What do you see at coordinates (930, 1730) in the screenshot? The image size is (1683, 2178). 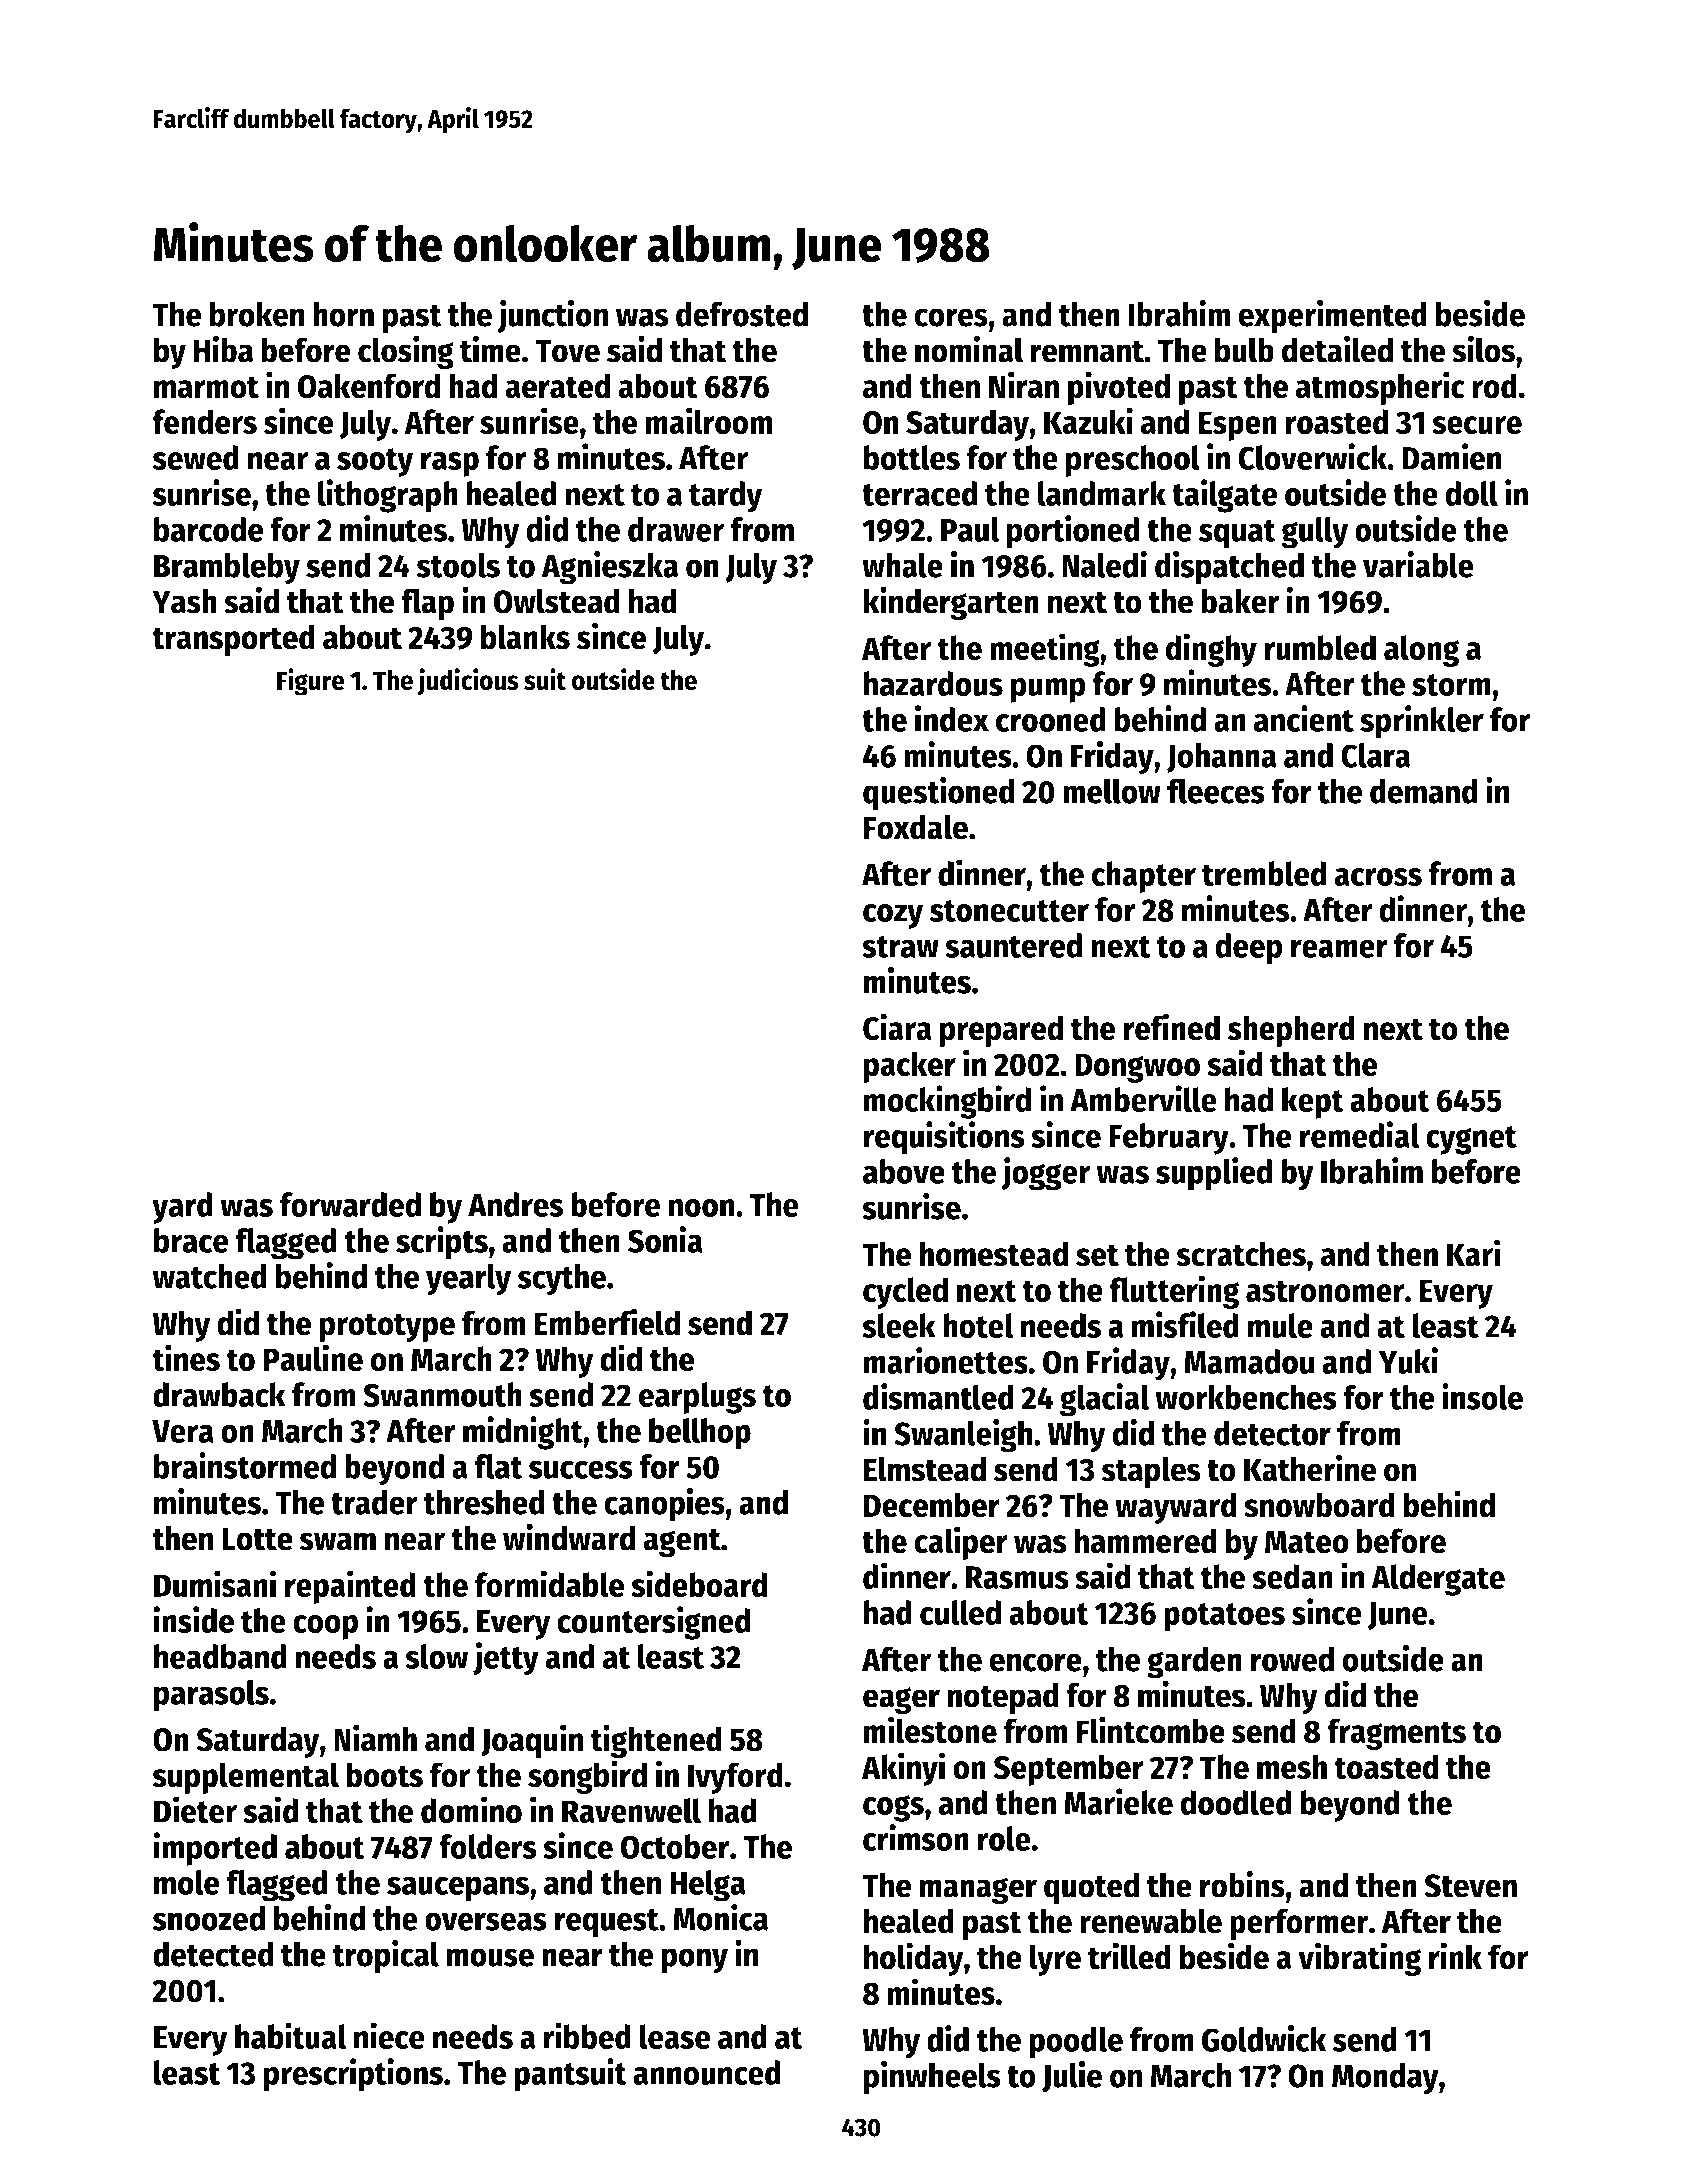 I see `milestone` at bounding box center [930, 1730].
